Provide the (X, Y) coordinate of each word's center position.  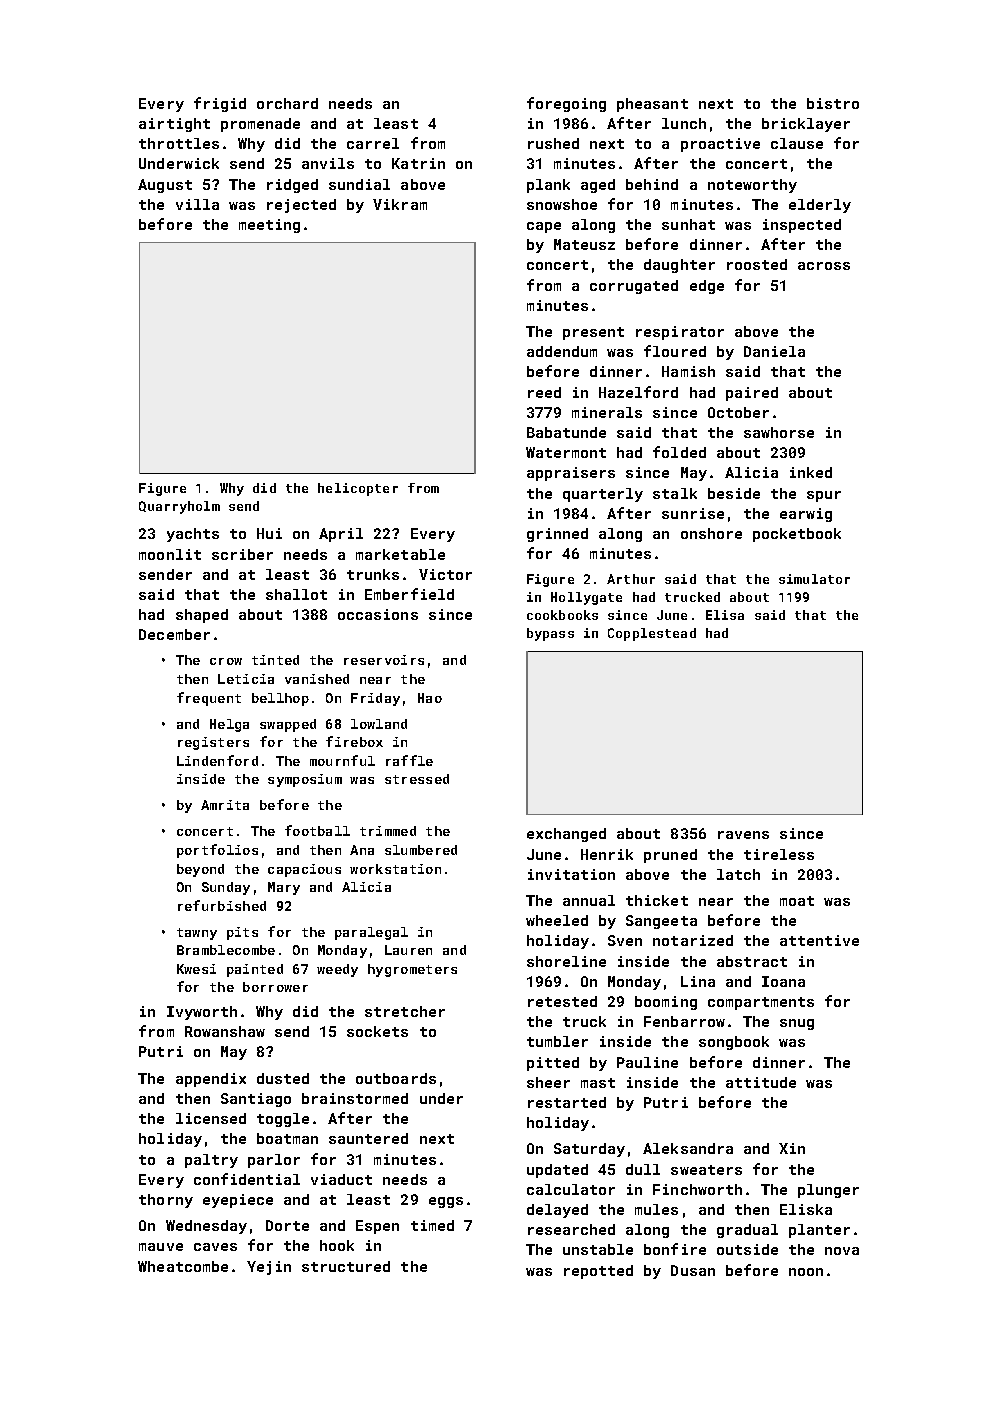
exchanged (566, 835)
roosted (757, 264)
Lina (698, 981)
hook (337, 1245)
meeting (269, 226)
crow (226, 661)
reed (544, 392)
